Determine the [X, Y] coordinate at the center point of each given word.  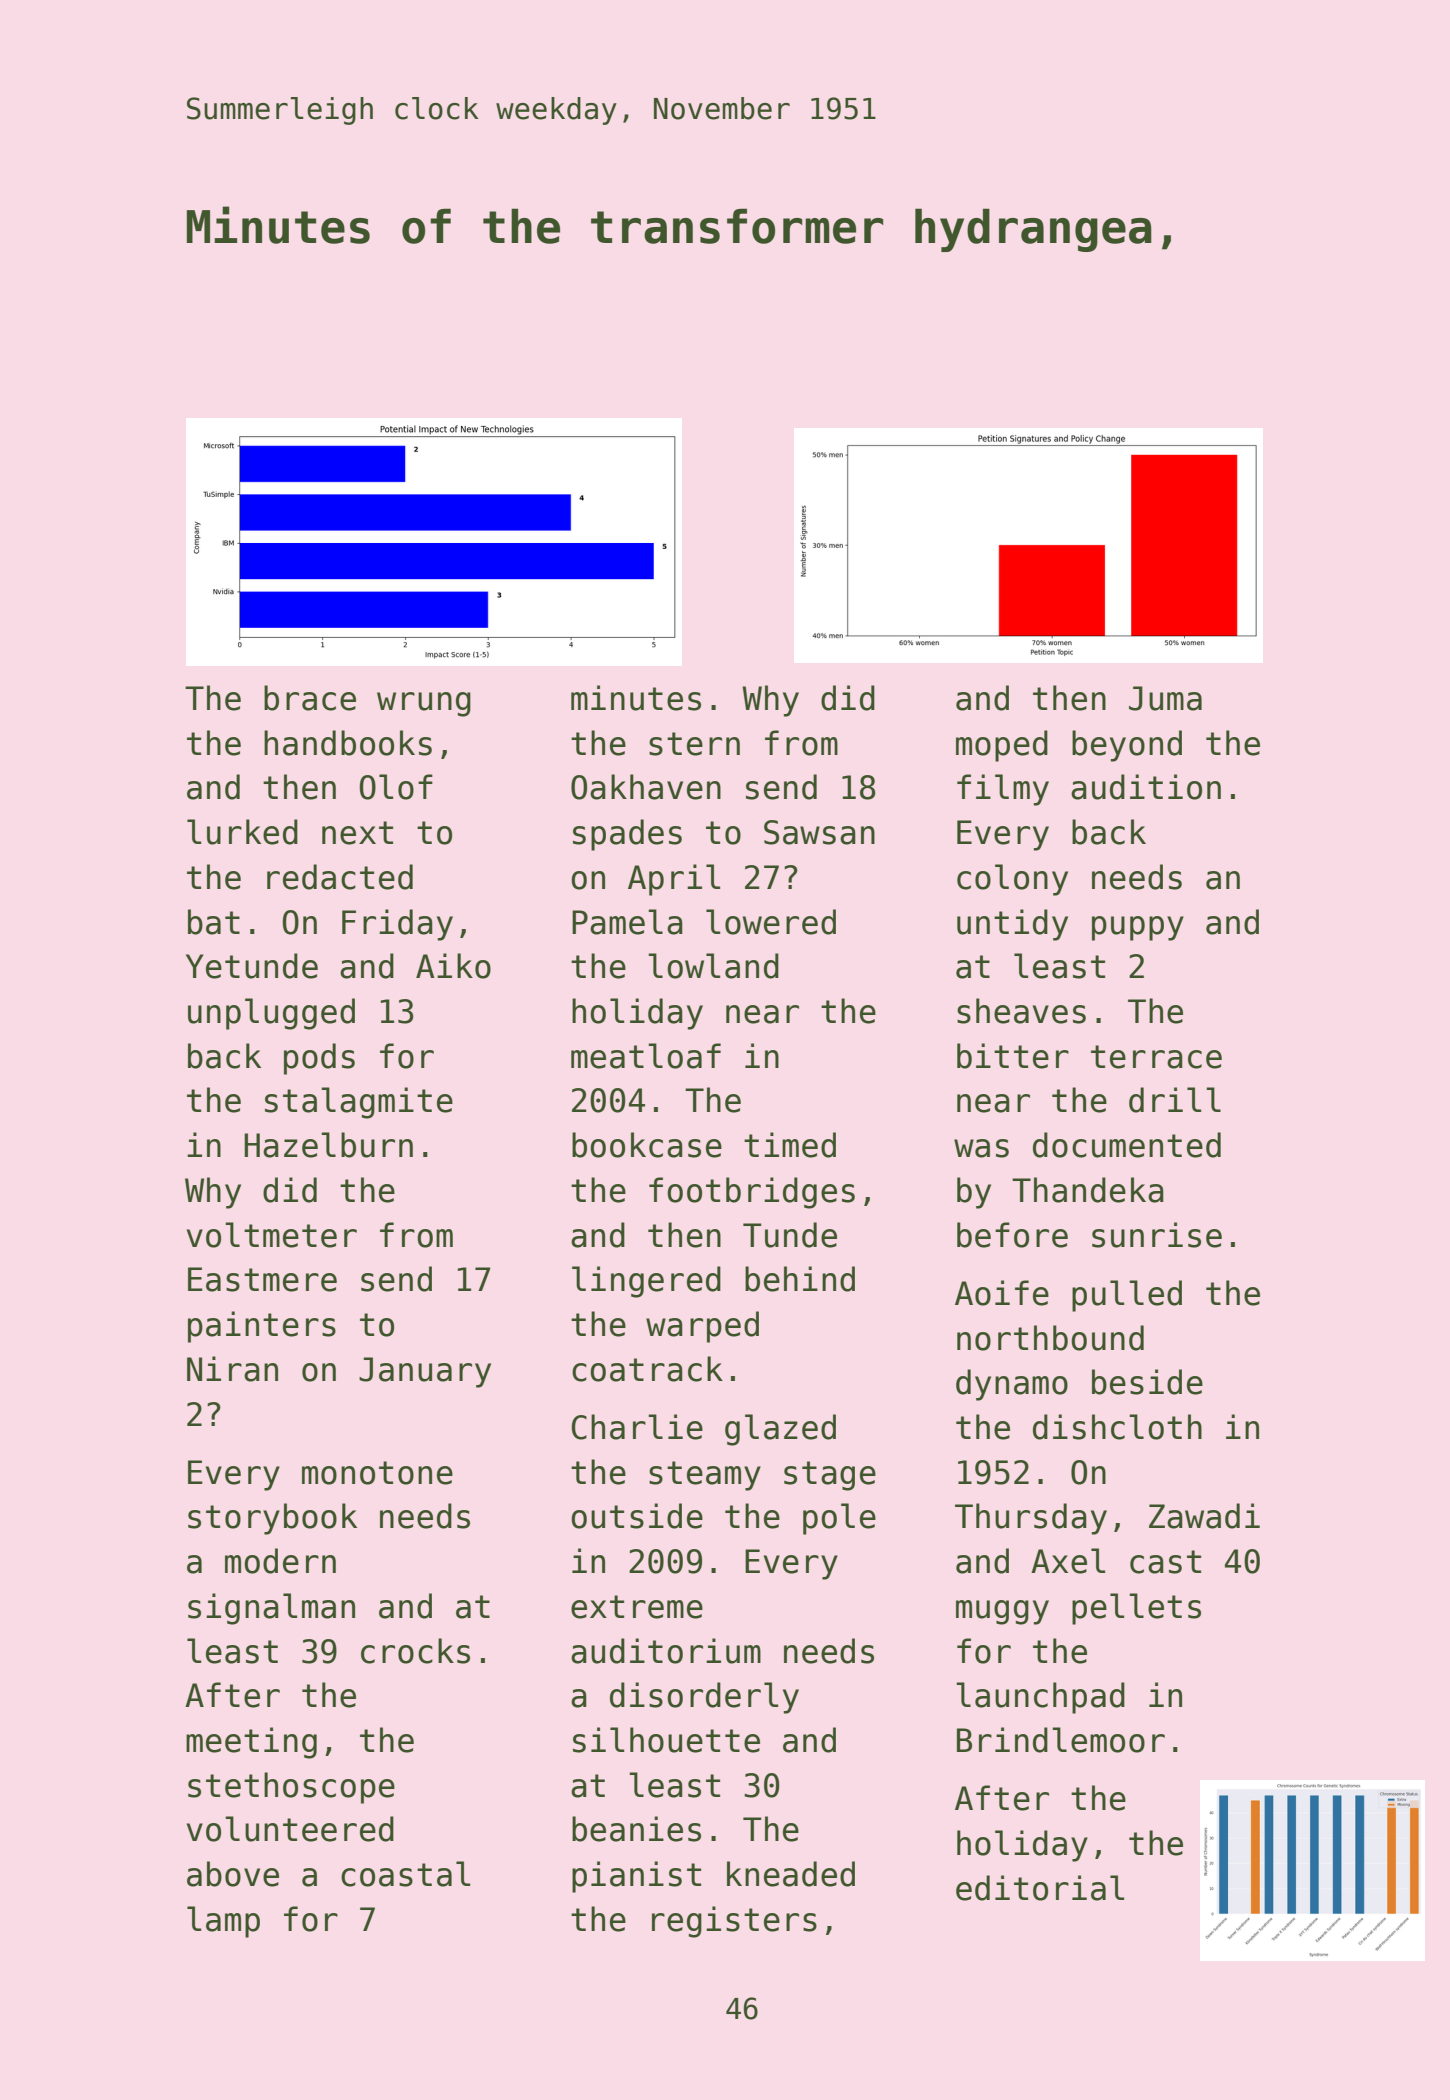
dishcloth [1117, 1427]
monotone [377, 1473]
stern [694, 744]
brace [310, 698]
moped [1002, 746]
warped [702, 1327]
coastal [405, 1874]
